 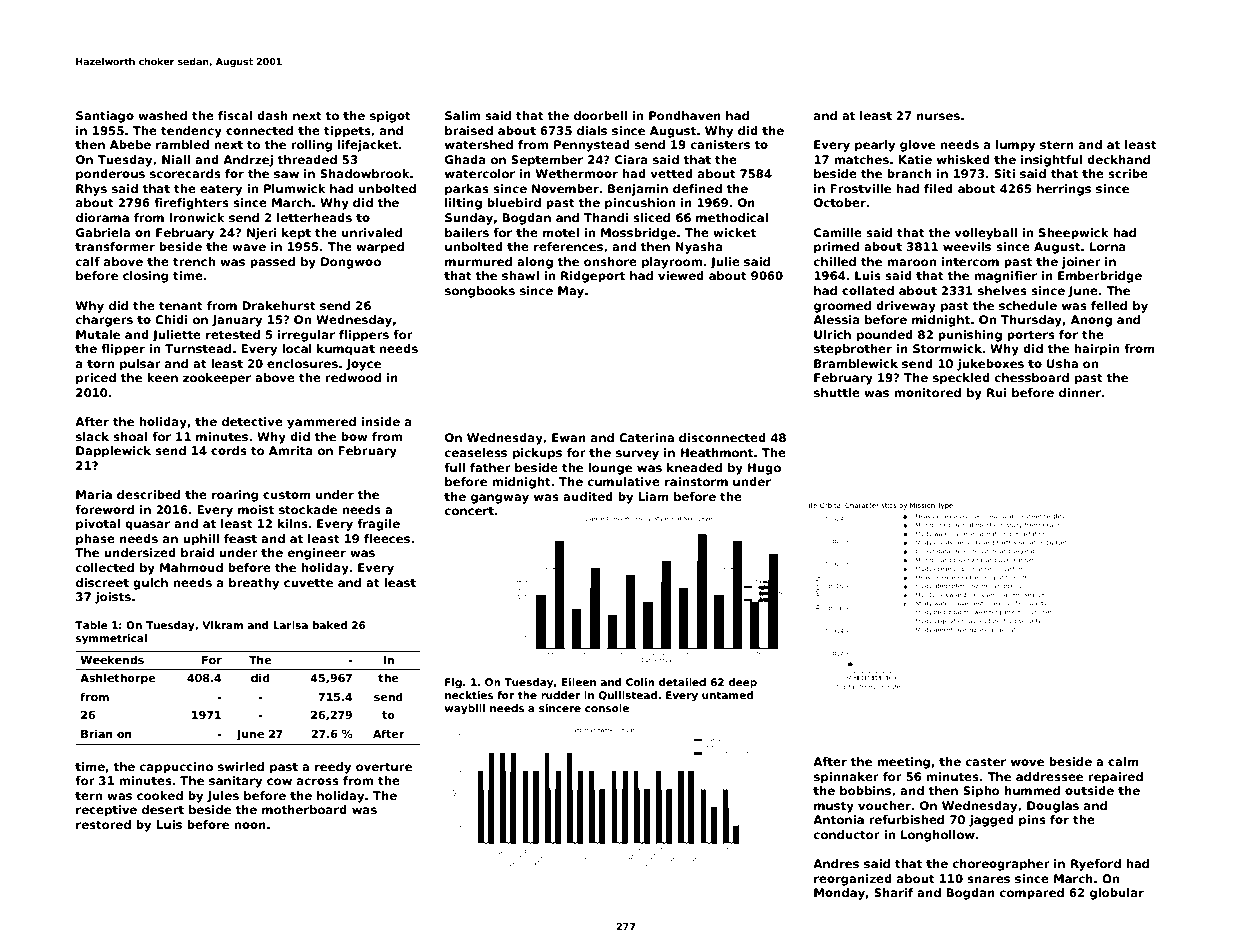 I want to click on dinner, so click(x=1080, y=392).
